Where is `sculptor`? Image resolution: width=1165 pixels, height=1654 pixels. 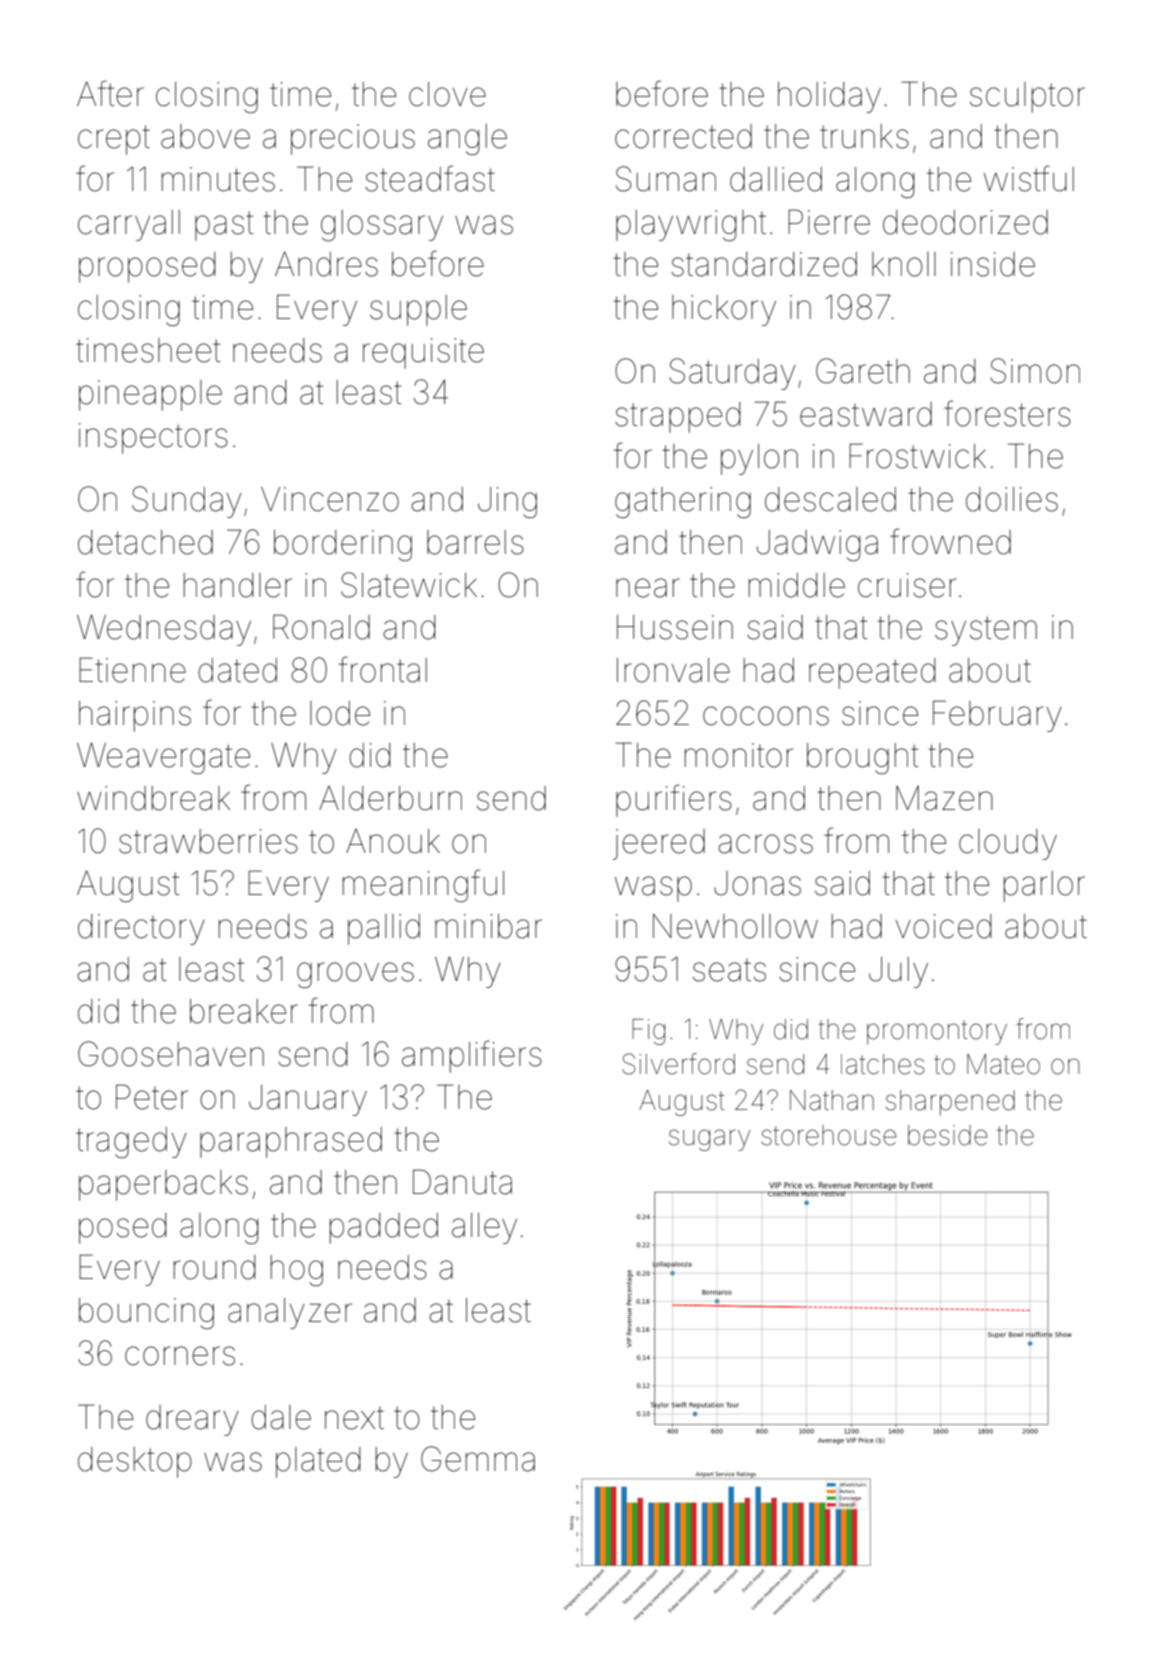
sculptor is located at coordinates (1027, 97).
